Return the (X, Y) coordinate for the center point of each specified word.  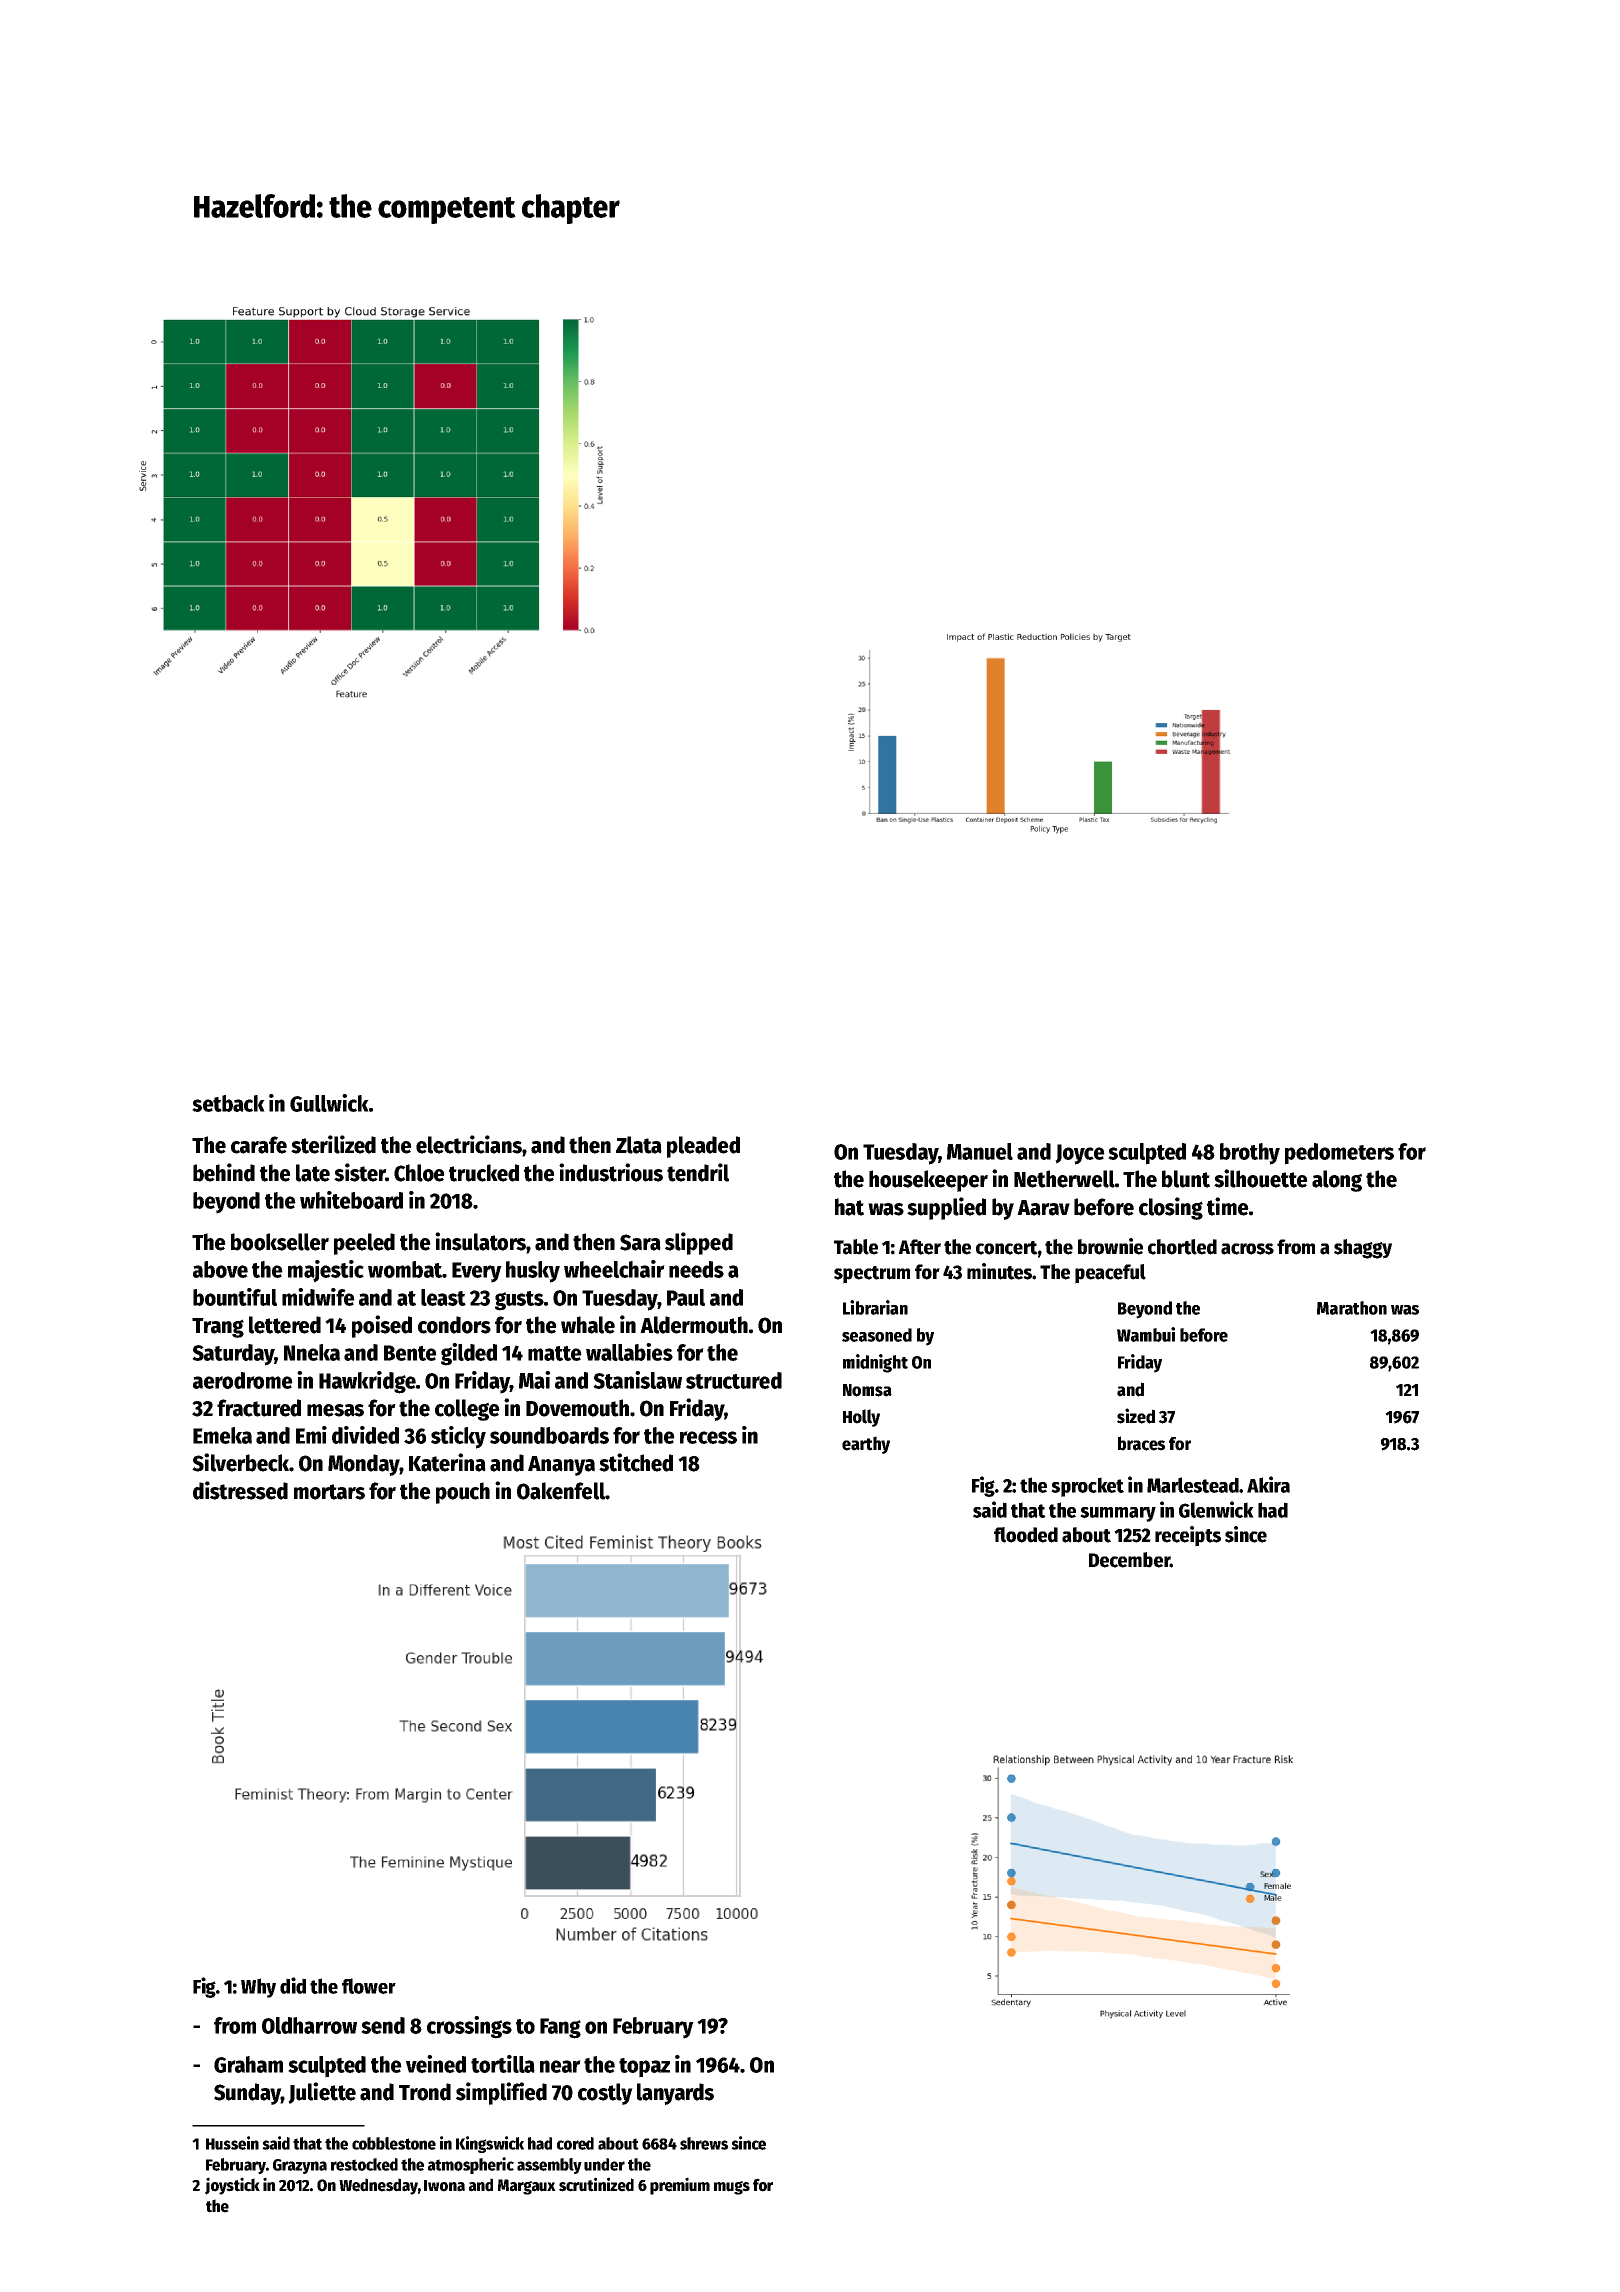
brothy (1250, 1154)
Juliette (322, 2093)
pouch (463, 1493)
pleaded (703, 1147)
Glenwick (1216, 1509)
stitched (636, 1462)
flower (369, 1986)
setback (228, 1103)
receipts (1188, 1536)
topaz (644, 2068)
